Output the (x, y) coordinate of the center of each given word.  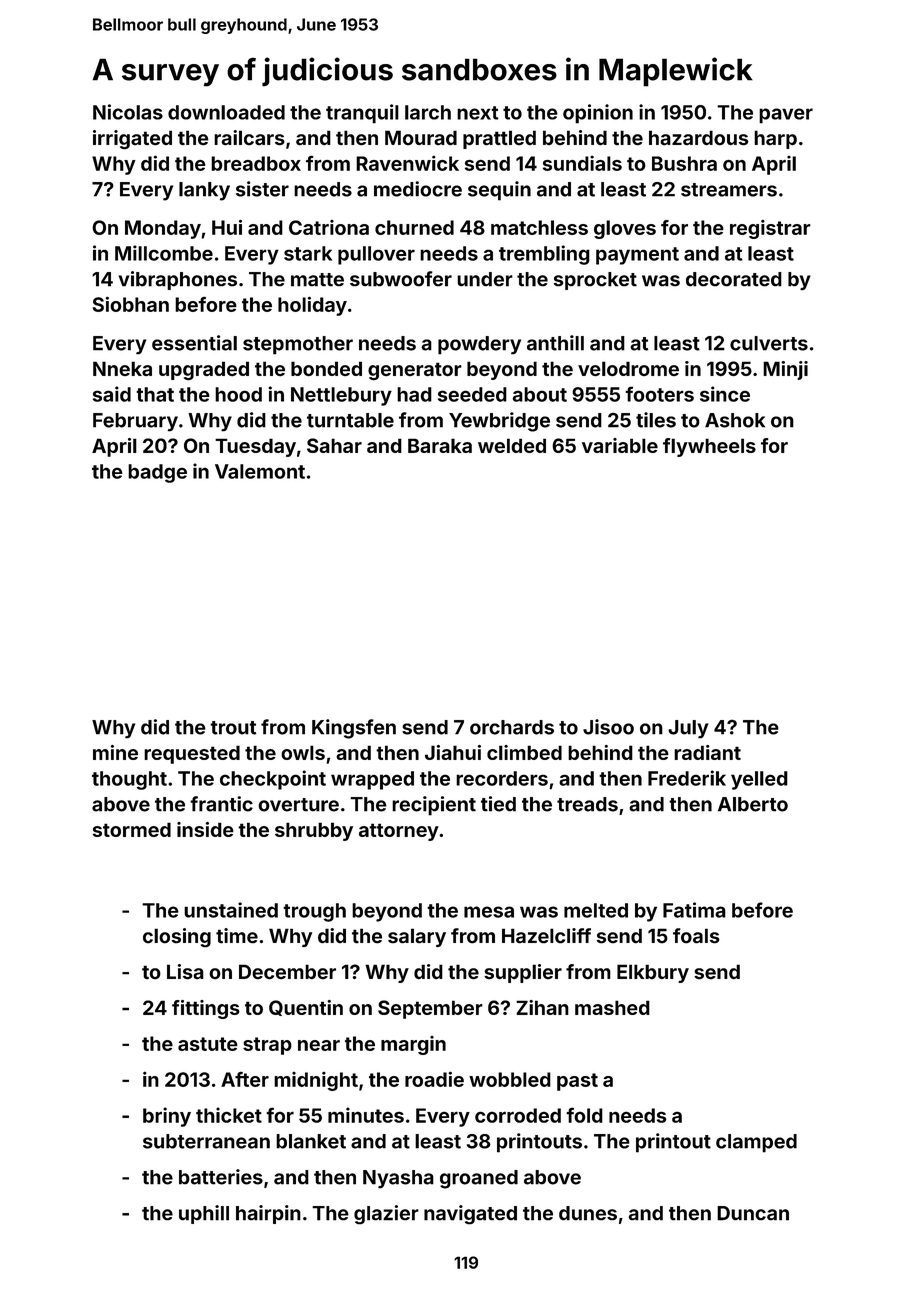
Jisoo (608, 727)
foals (696, 936)
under (485, 279)
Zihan (542, 1007)
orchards (512, 727)
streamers (729, 190)
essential (194, 343)
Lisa (185, 972)
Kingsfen (354, 729)
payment (637, 256)
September (430, 1009)
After (245, 1079)
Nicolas (128, 112)
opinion (598, 114)
